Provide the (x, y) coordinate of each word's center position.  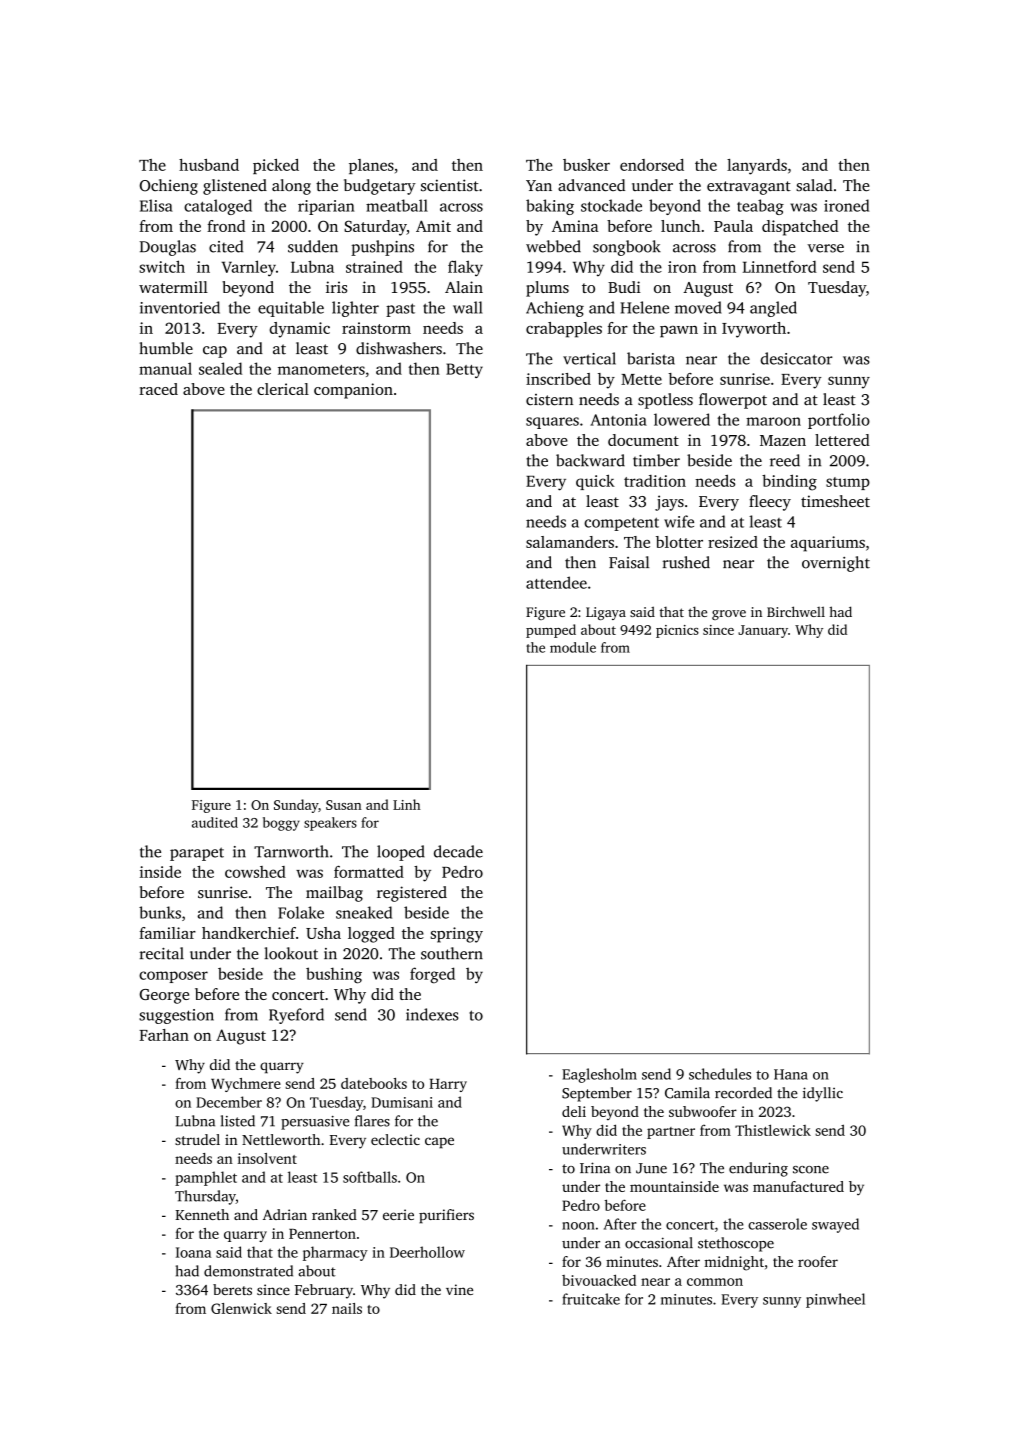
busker (586, 165)
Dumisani (402, 1102)
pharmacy (335, 1253)
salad (814, 185)
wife (679, 521)
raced (158, 389)
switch (162, 266)
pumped (551, 631)
